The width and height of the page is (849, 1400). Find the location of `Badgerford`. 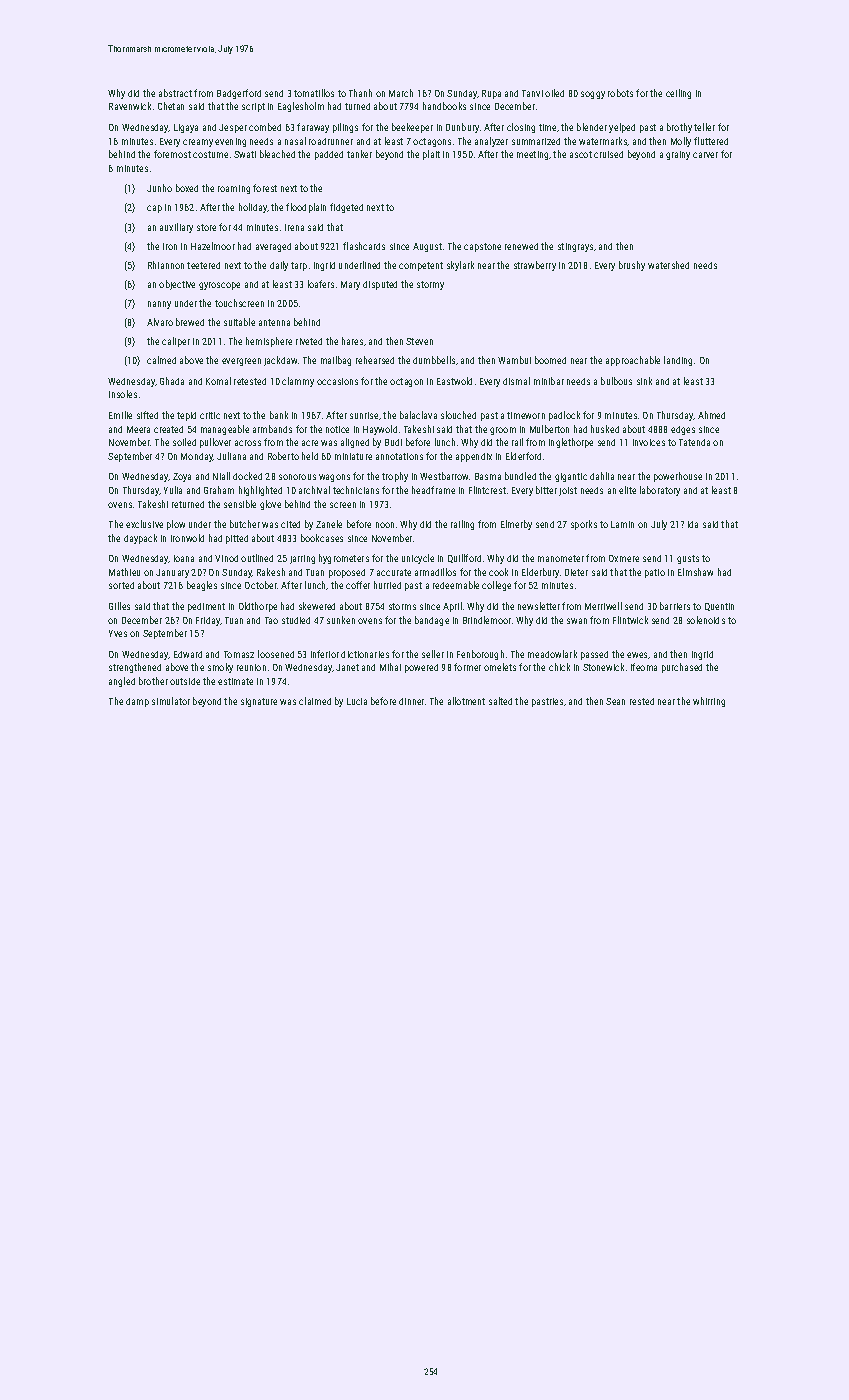

Badgerford is located at coordinates (239, 94).
